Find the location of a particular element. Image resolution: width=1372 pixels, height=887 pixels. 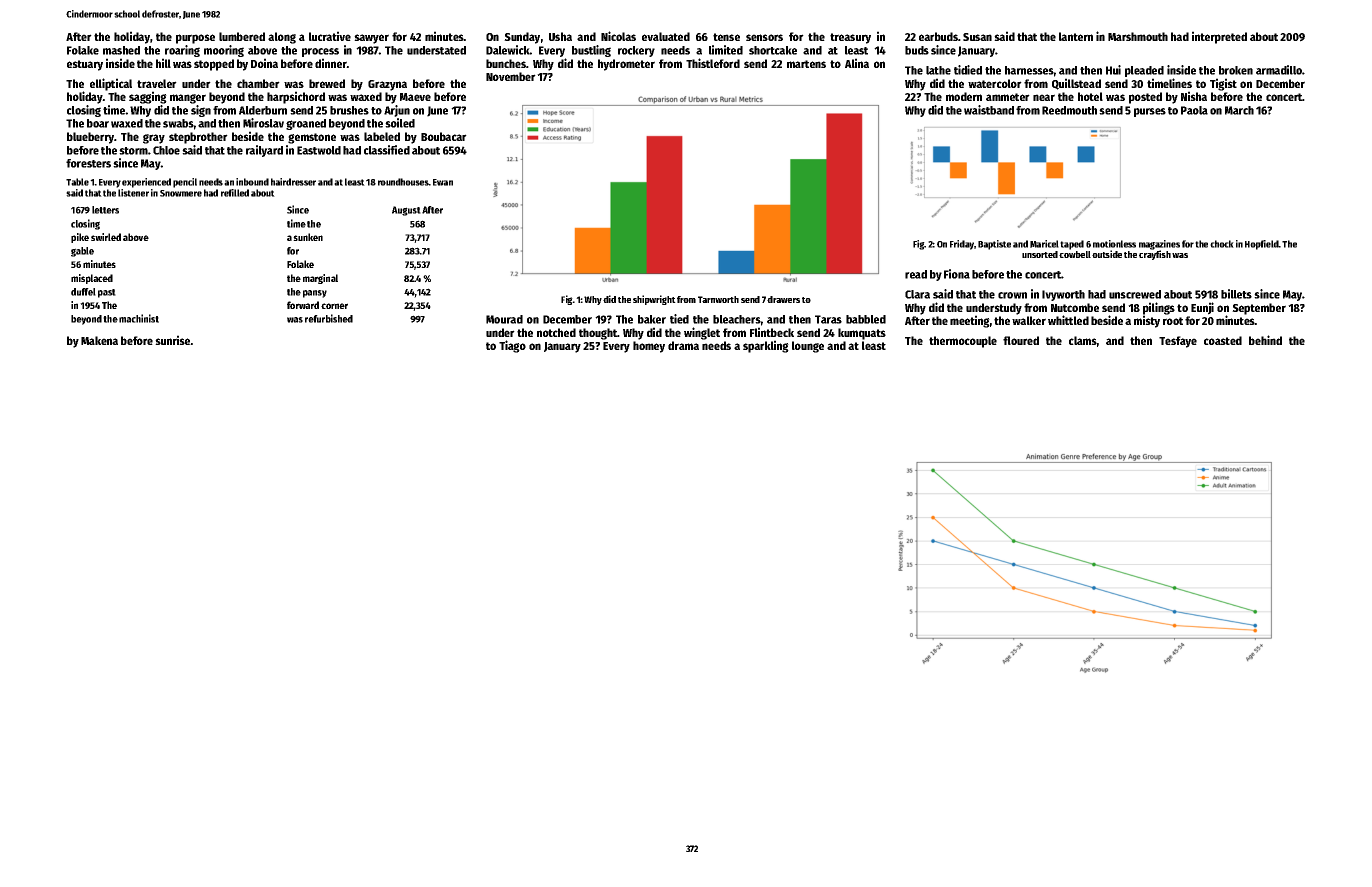

treasury is located at coordinates (850, 38).
